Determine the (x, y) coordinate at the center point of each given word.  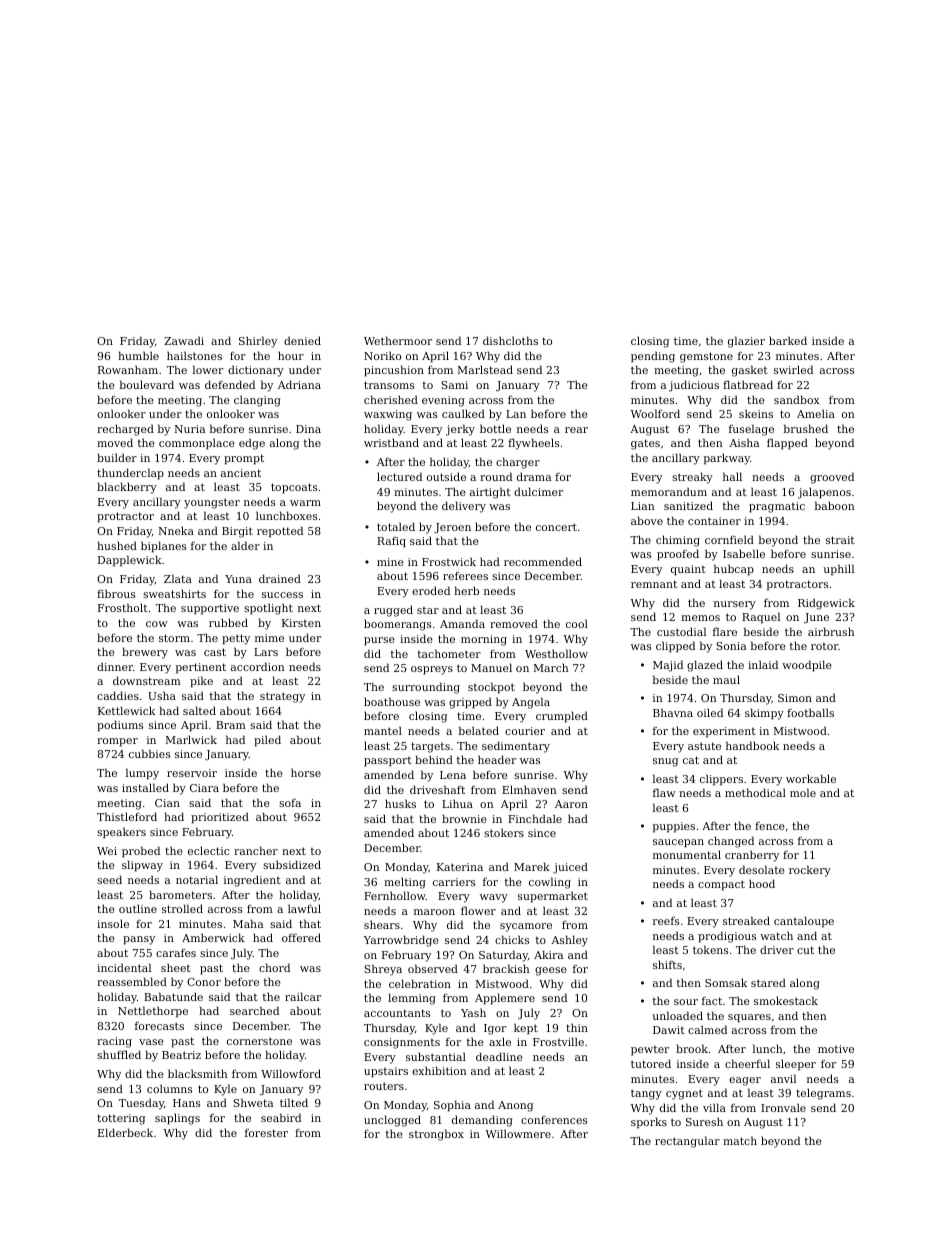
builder (117, 457)
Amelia (816, 413)
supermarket (553, 897)
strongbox (436, 1135)
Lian (643, 506)
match (740, 1140)
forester (266, 1133)
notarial (197, 879)
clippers (721, 780)
